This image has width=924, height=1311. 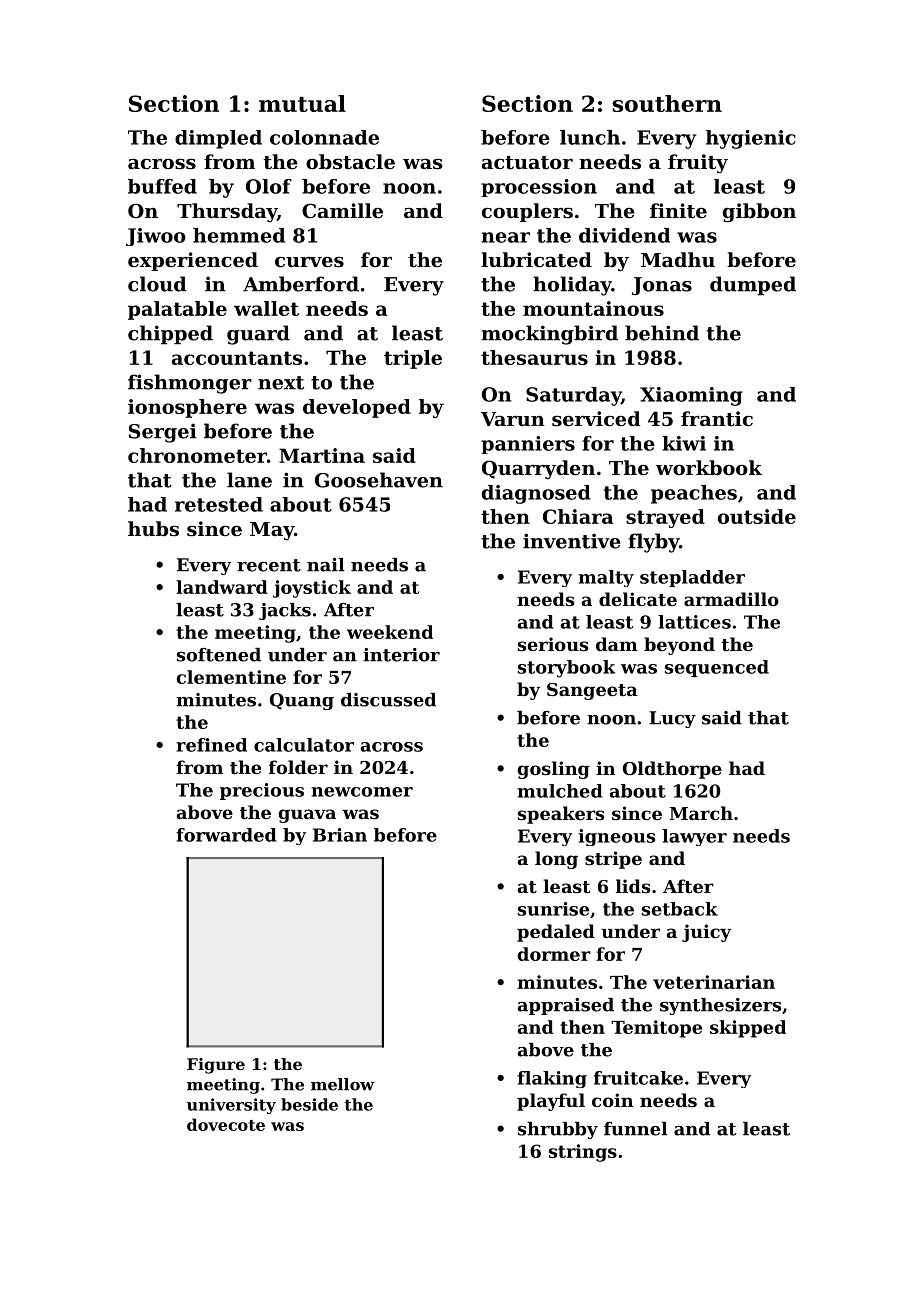 I want to click on mutual, so click(x=302, y=103).
